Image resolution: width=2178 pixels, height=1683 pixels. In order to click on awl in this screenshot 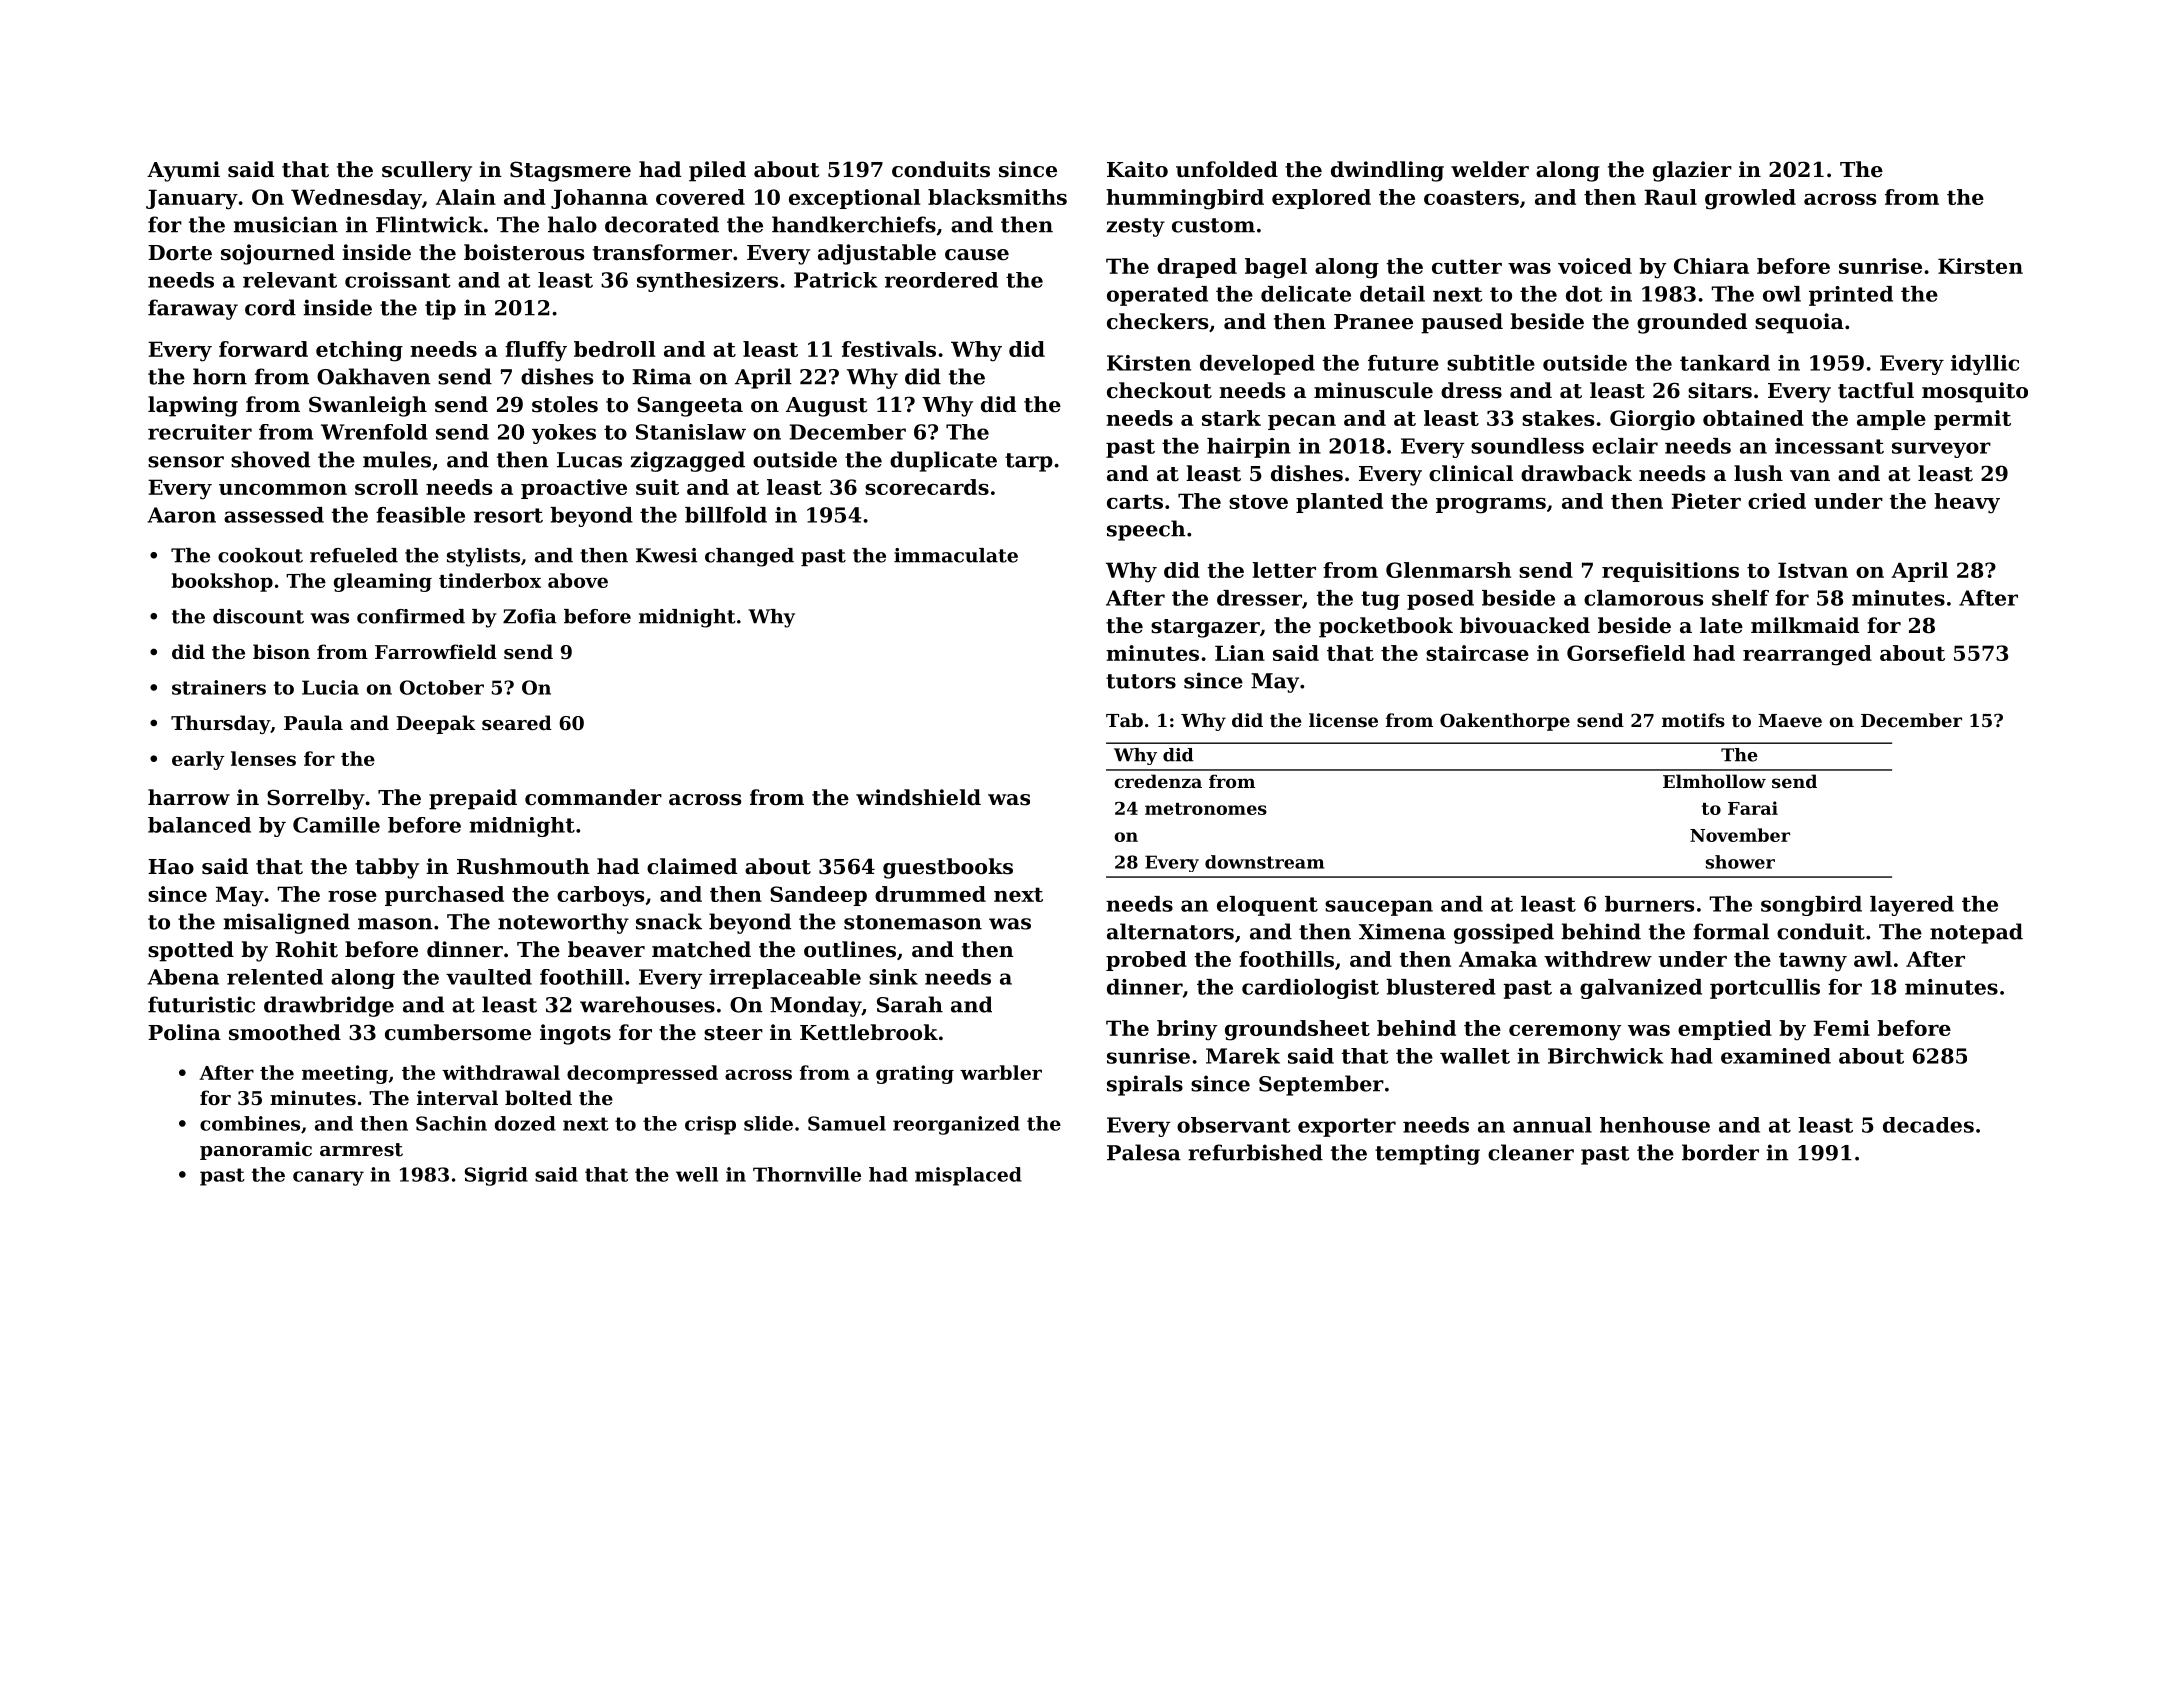, I will do `click(1873, 959)`.
